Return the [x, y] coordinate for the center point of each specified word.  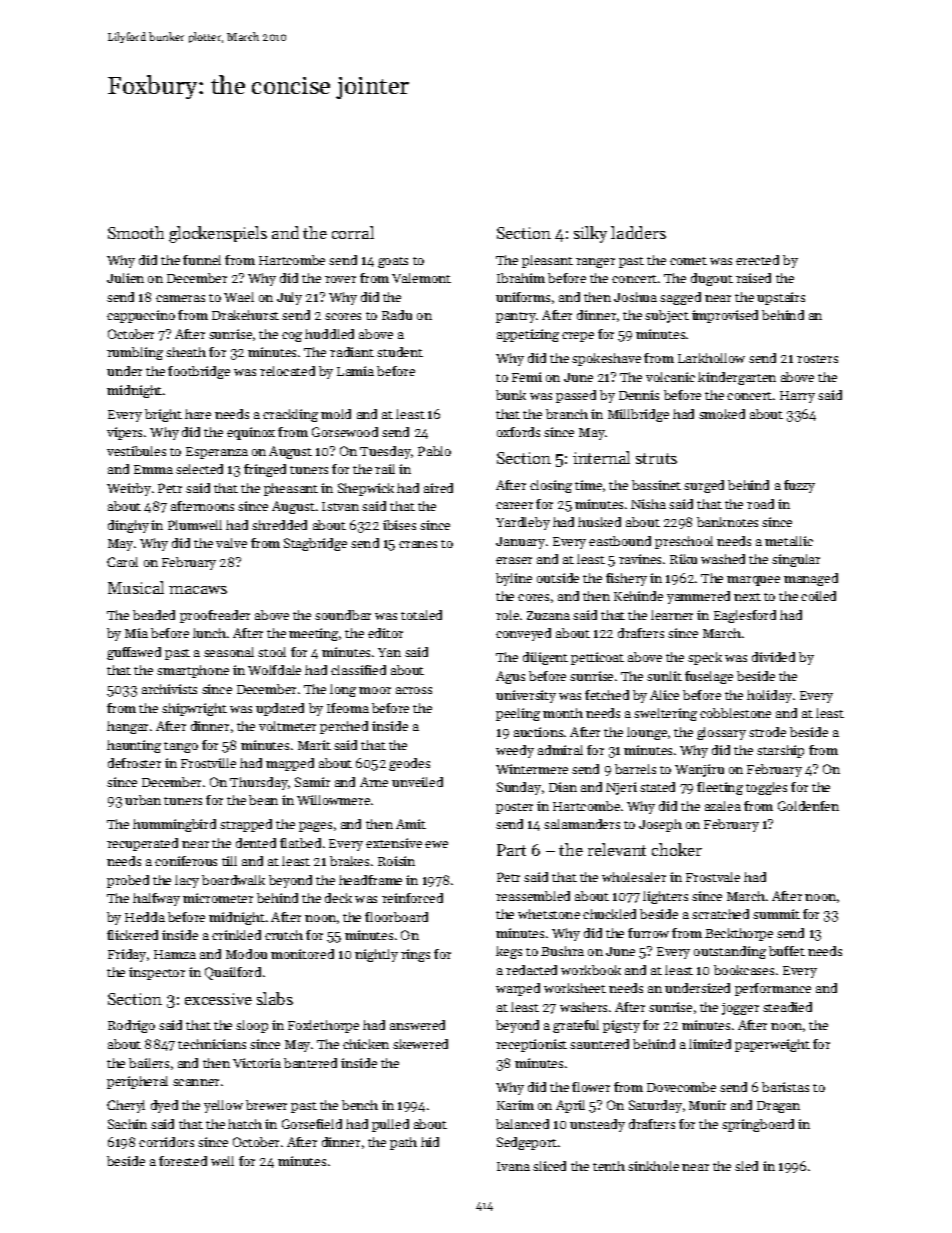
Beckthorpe [739, 934]
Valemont [421, 278]
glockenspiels [218, 234]
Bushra [562, 951]
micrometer [218, 898]
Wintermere [532, 769]
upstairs [781, 298]
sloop [252, 1026]
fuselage [709, 677]
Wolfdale [274, 670]
